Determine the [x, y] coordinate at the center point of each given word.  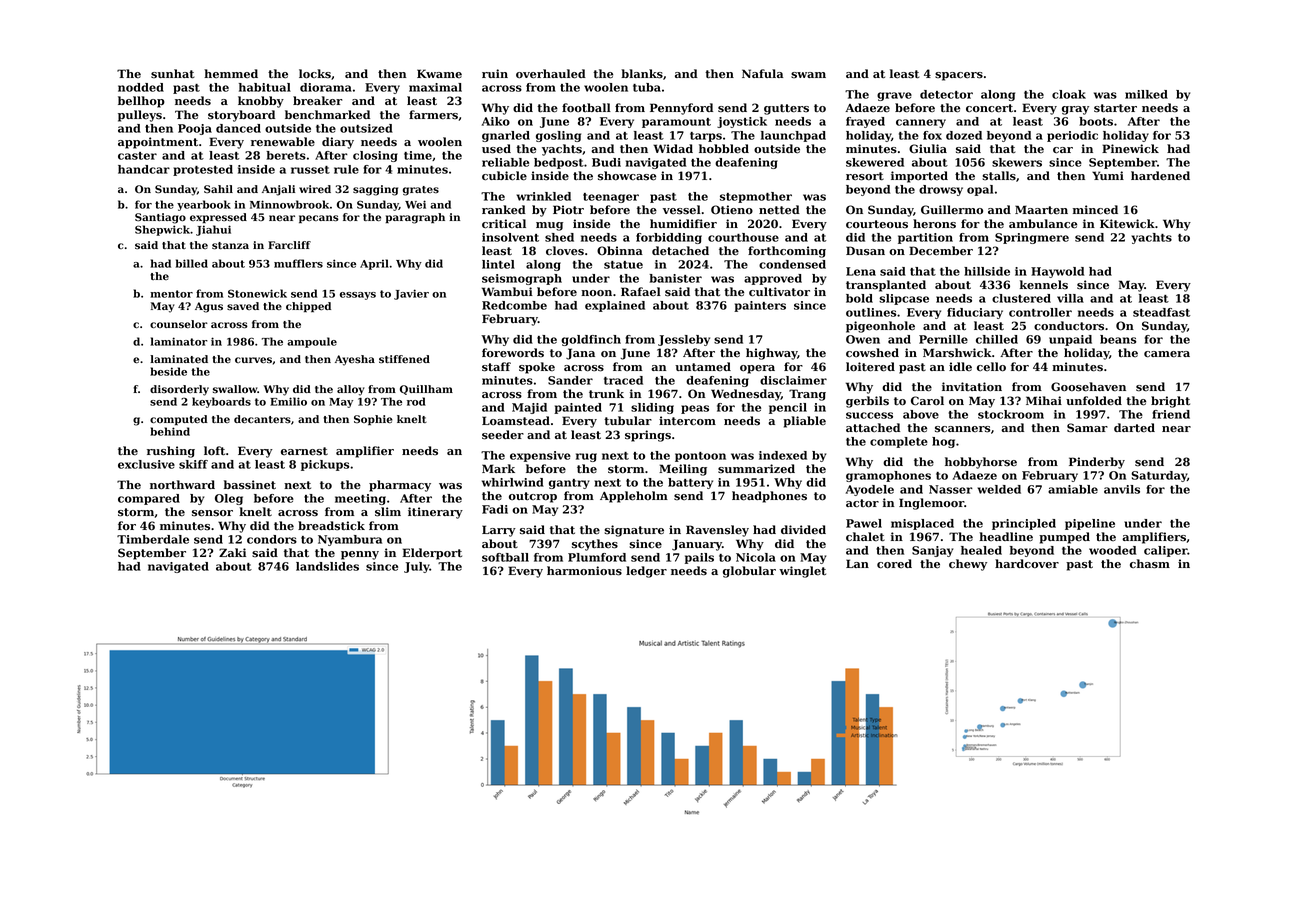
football [586, 108]
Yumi [1108, 175]
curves [253, 360]
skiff [193, 464]
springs [648, 436]
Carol [927, 401]
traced [623, 380]
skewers [1017, 162]
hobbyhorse [981, 463]
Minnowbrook [289, 204]
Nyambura [350, 540]
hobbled [724, 149]
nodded [141, 87]
